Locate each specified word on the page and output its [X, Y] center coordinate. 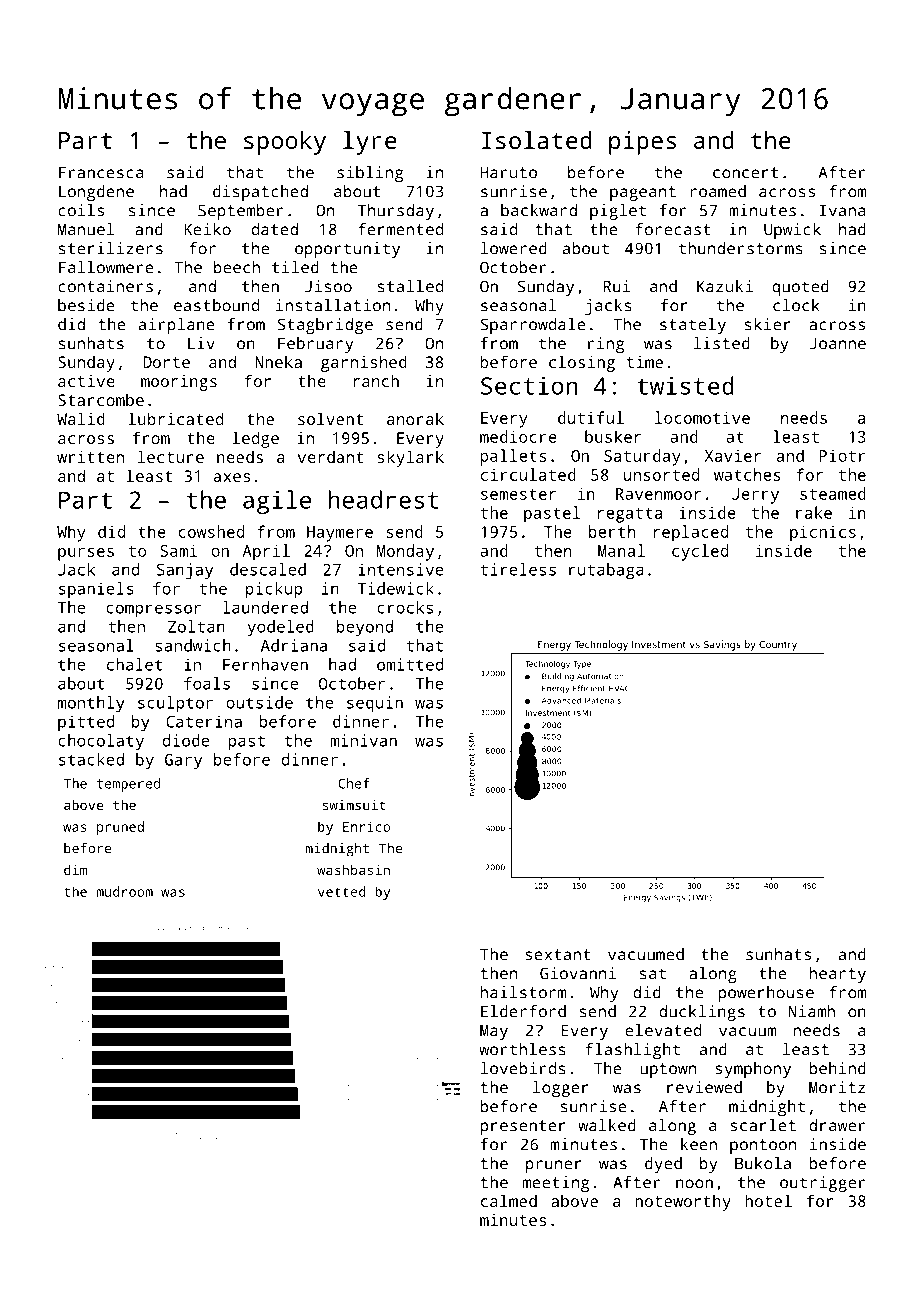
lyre [370, 143]
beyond [365, 628]
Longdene [96, 193]
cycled [700, 552]
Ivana [842, 210]
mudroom [124, 891]
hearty [838, 975]
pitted [86, 723]
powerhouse [766, 994]
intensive [401, 569]
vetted [342, 891]
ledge [255, 439]
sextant [558, 955]
